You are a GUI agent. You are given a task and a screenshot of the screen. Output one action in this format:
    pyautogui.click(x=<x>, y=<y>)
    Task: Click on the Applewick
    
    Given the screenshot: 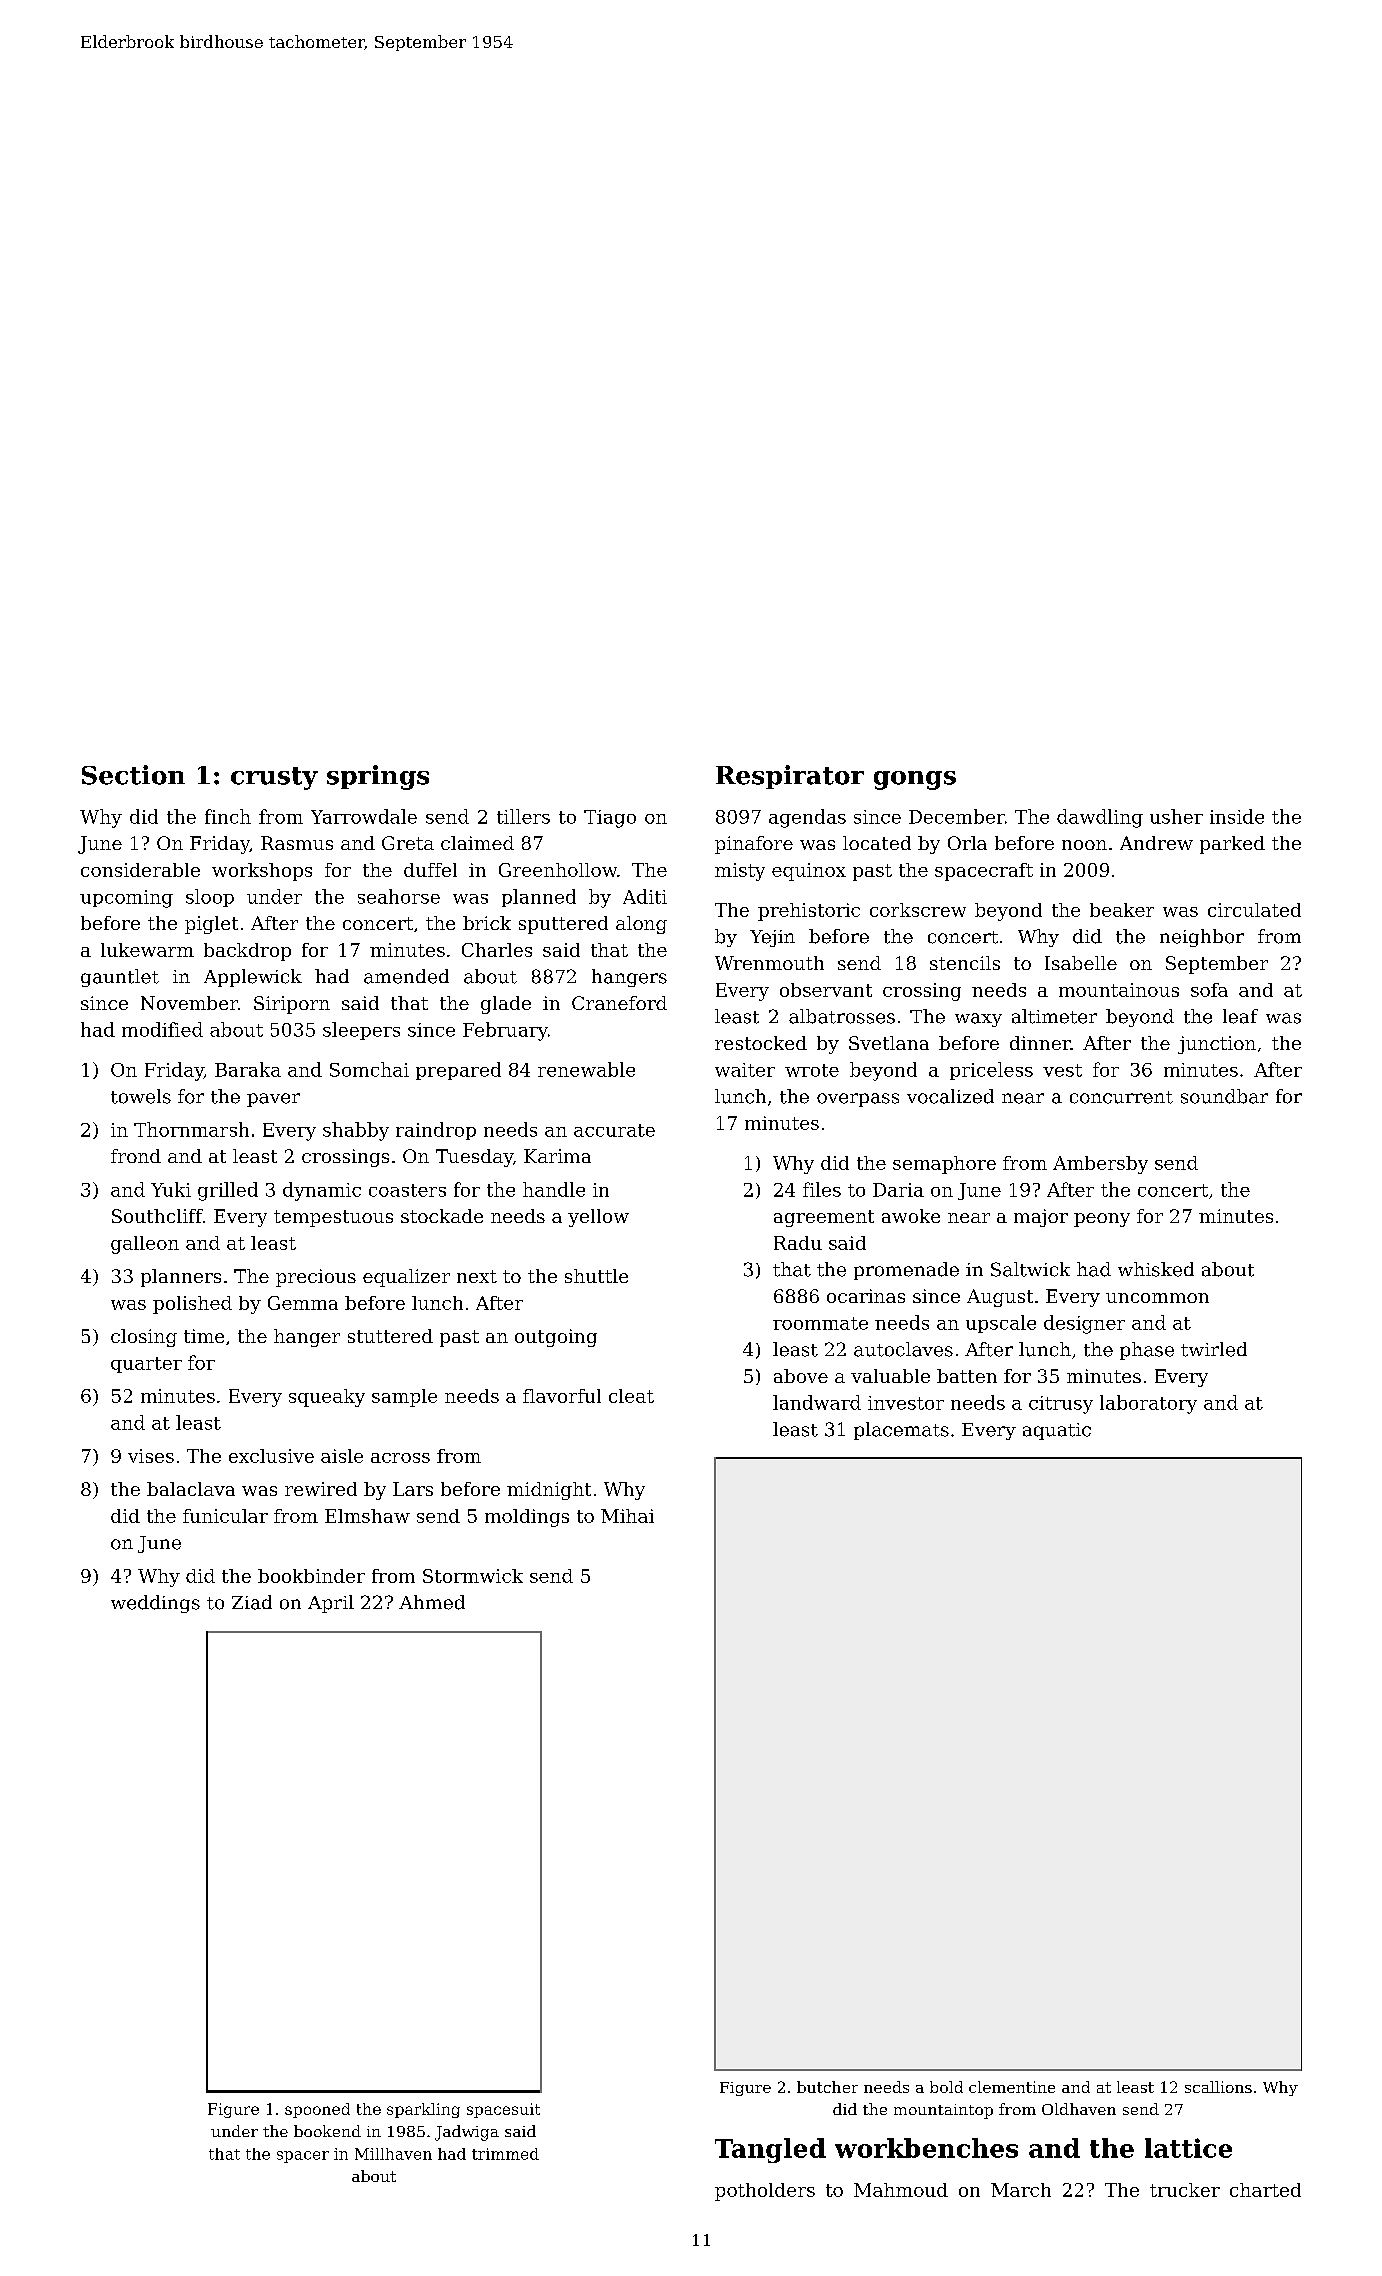 What is the action you would take?
    pyautogui.click(x=253, y=978)
